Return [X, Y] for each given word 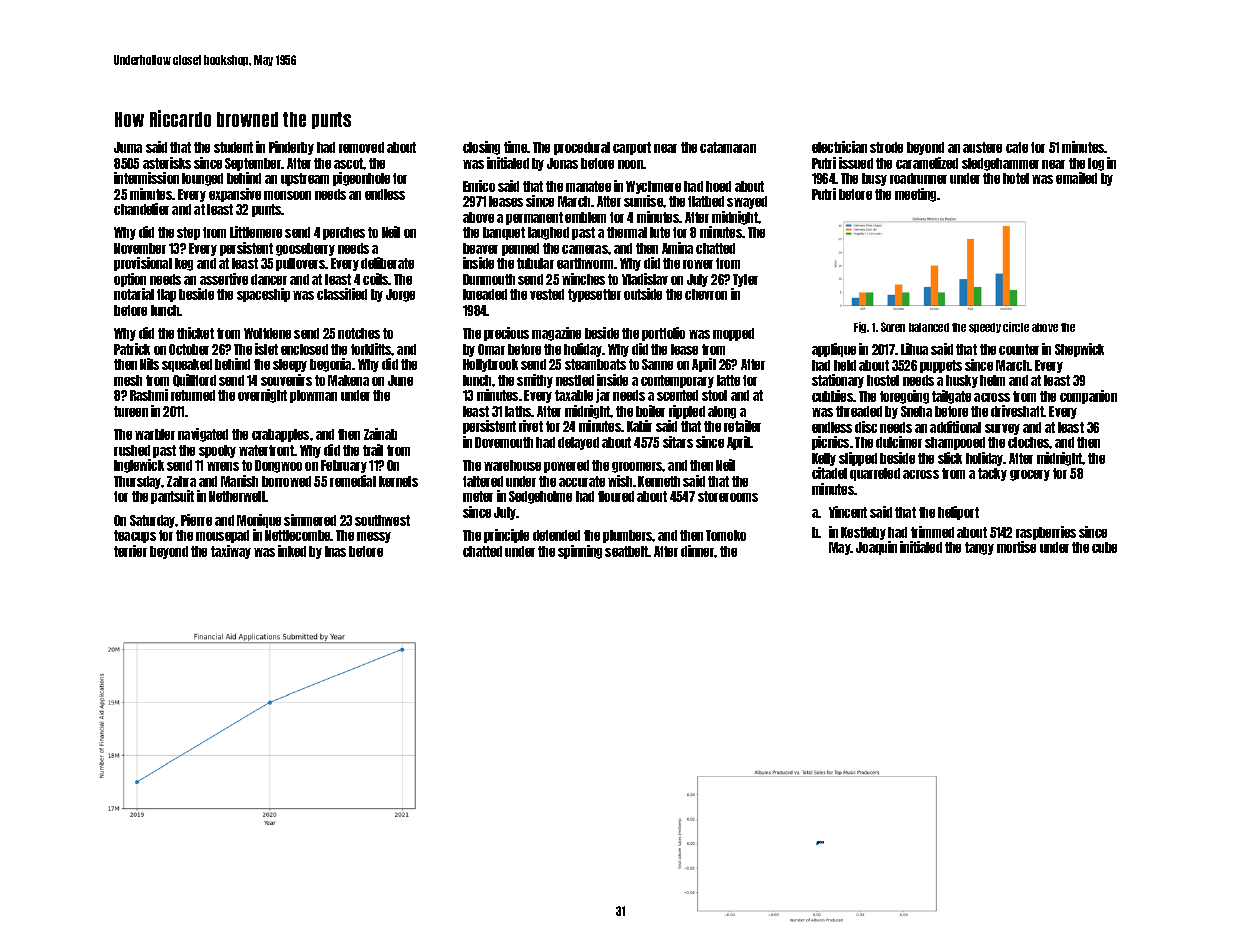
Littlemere [256, 232]
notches [359, 333]
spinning [580, 552]
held [845, 365]
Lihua [914, 349]
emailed [1076, 178]
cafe [1017, 147]
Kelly [824, 459]
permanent [534, 218]
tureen [131, 411]
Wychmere [653, 187]
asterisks [167, 163]
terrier [130, 551]
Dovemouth [504, 442]
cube [1104, 547]
